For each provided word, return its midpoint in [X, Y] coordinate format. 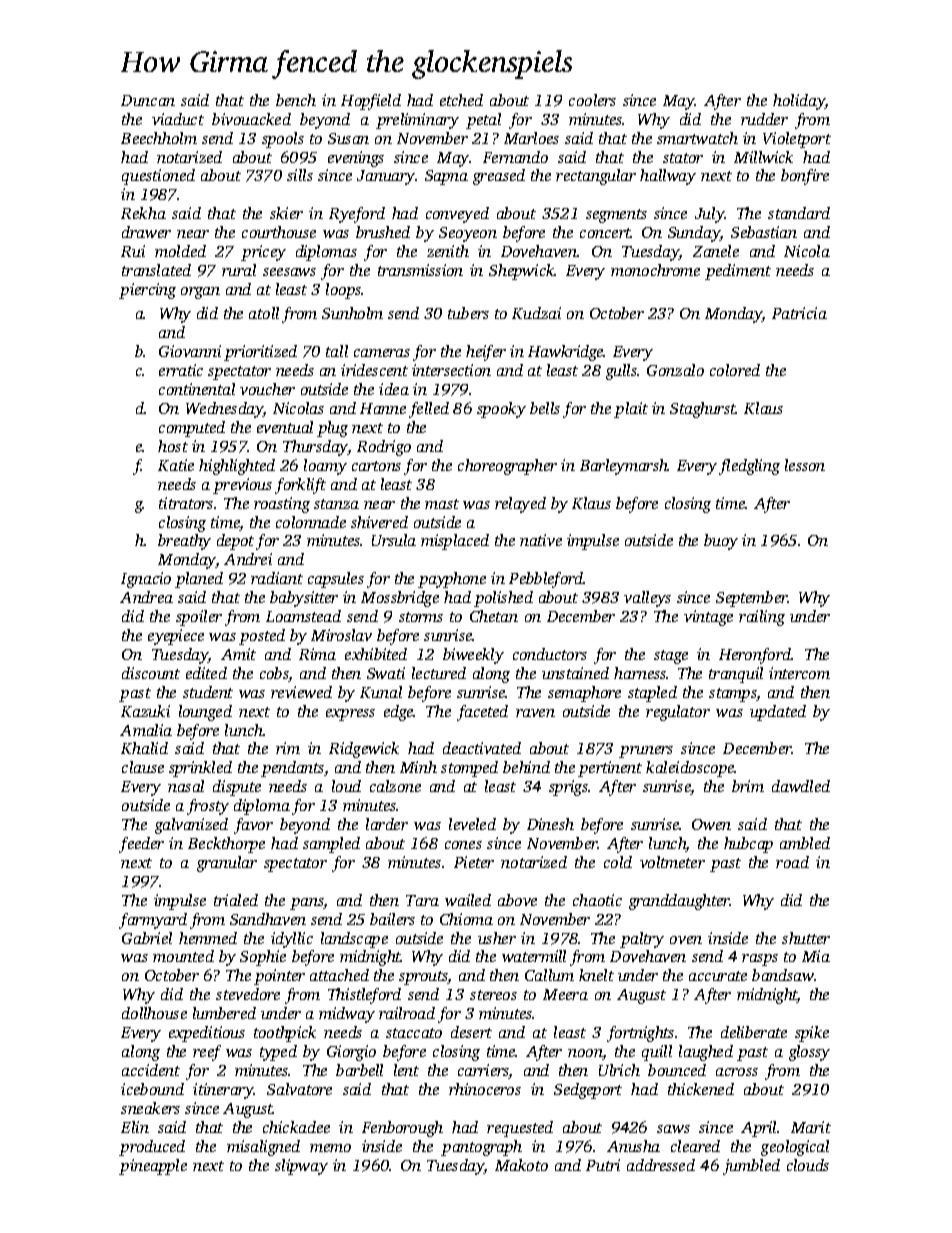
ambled [805, 843]
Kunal [381, 692]
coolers [592, 100]
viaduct [178, 119]
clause [143, 767]
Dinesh [550, 824]
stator [683, 158]
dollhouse [154, 1013]
